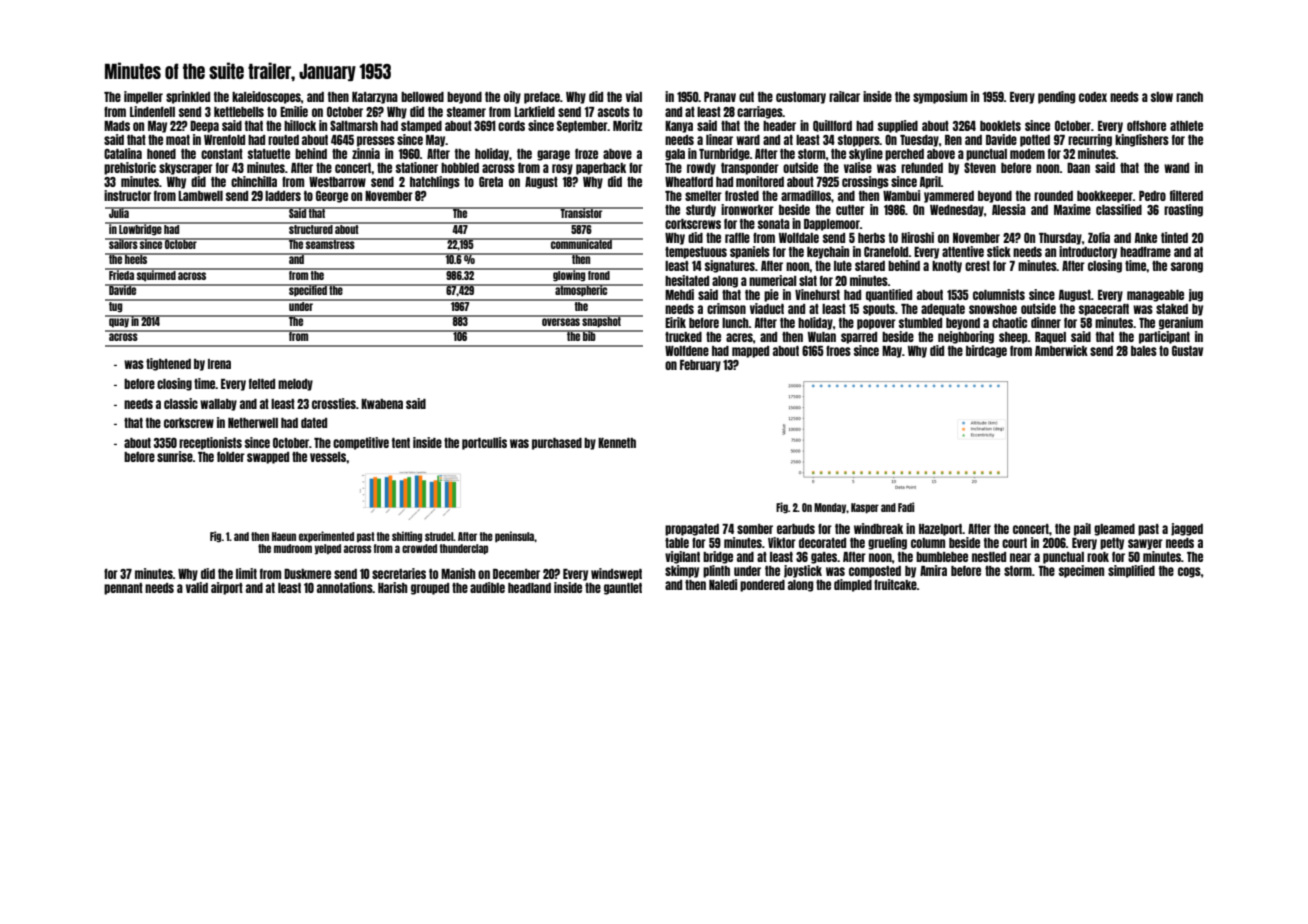 The image size is (1308, 924). Describe the element at coordinates (542, 97) in the screenshot. I see `preface` at that location.
